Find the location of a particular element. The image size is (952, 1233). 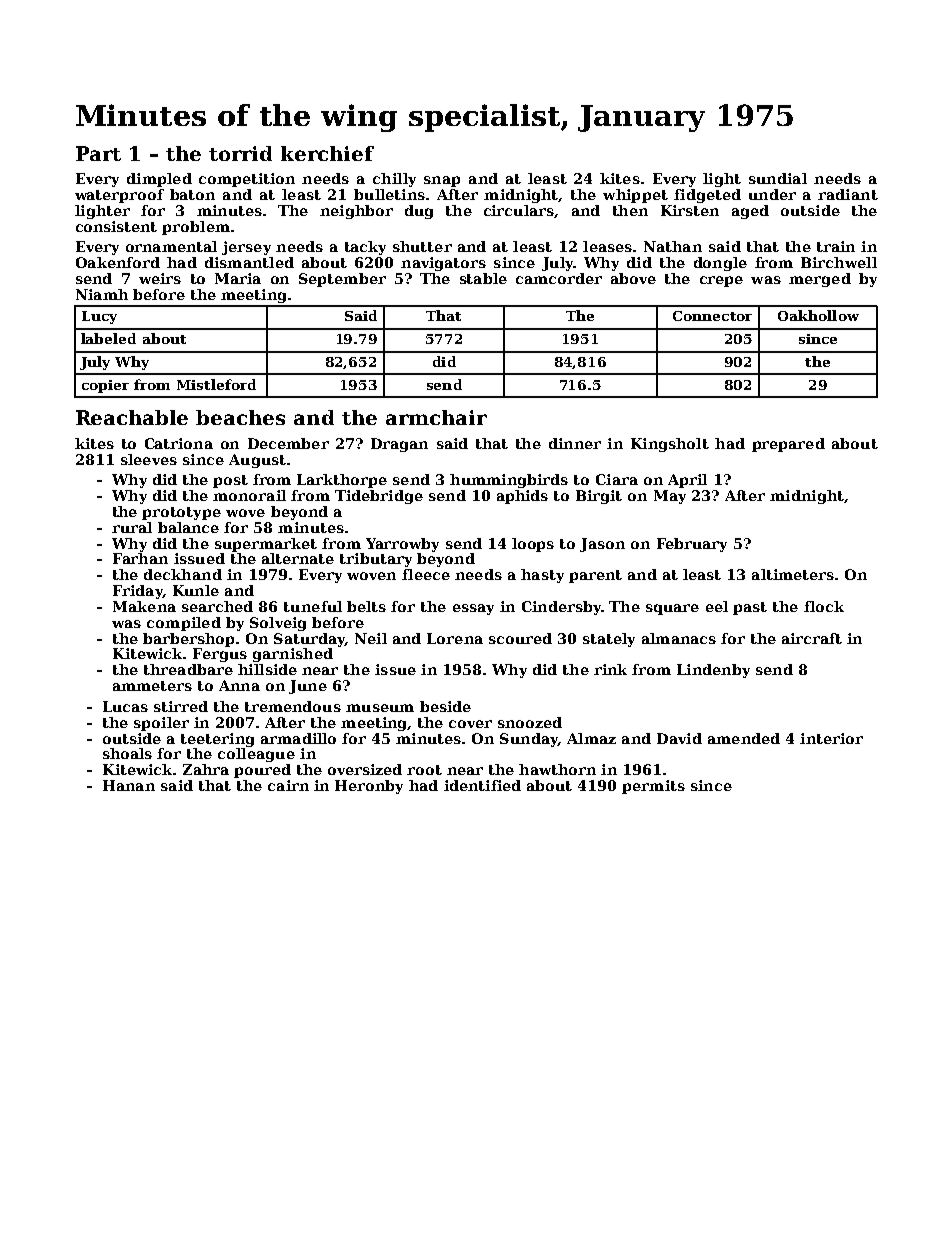

dinner is located at coordinates (575, 443).
